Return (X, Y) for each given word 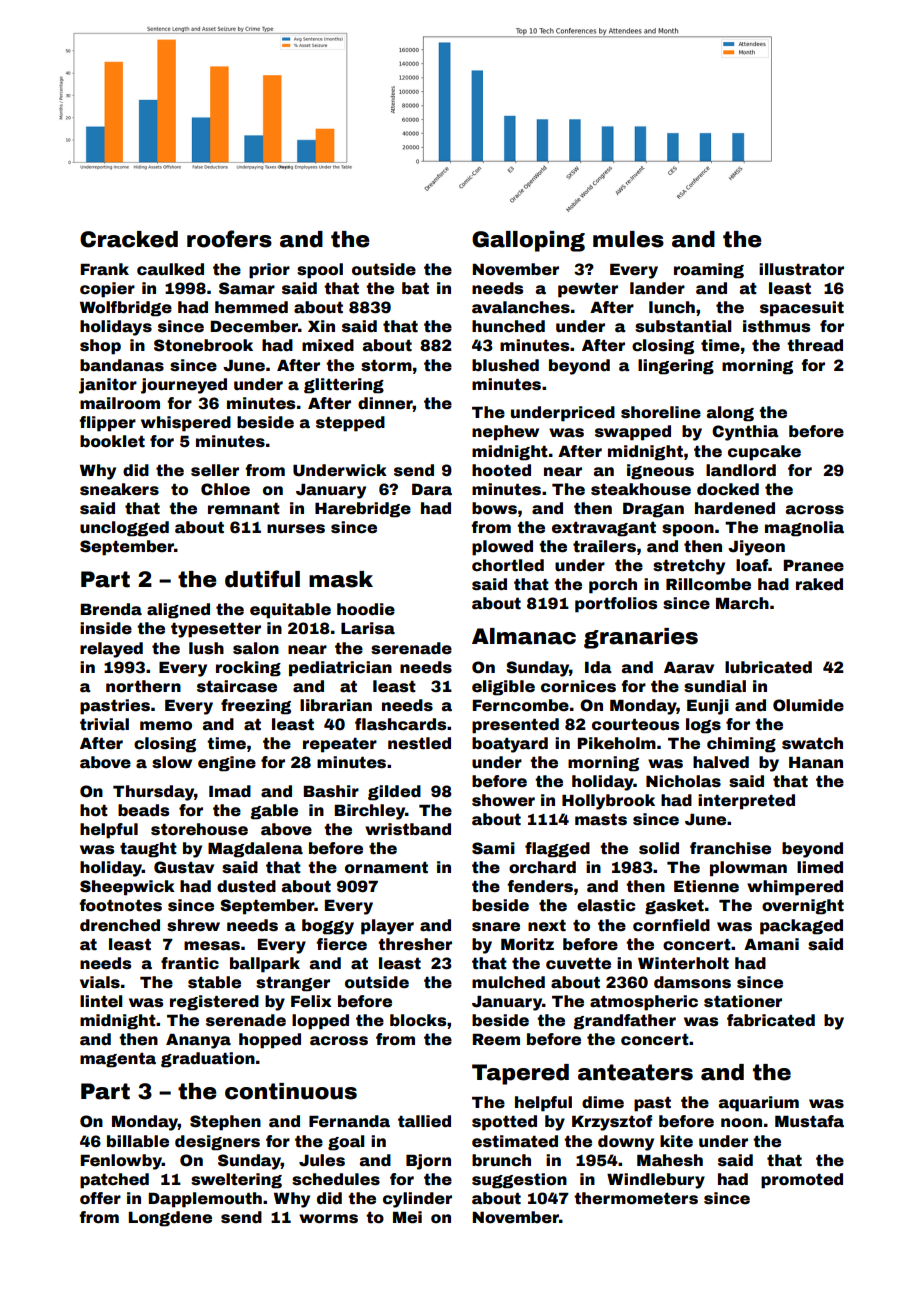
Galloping (528, 241)
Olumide (808, 705)
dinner (385, 404)
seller (215, 470)
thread (815, 345)
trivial (104, 724)
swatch (812, 743)
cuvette (578, 964)
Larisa (368, 628)
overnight (803, 907)
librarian (336, 705)
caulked (170, 269)
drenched (120, 925)
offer (100, 1198)
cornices (578, 686)
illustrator (801, 269)
